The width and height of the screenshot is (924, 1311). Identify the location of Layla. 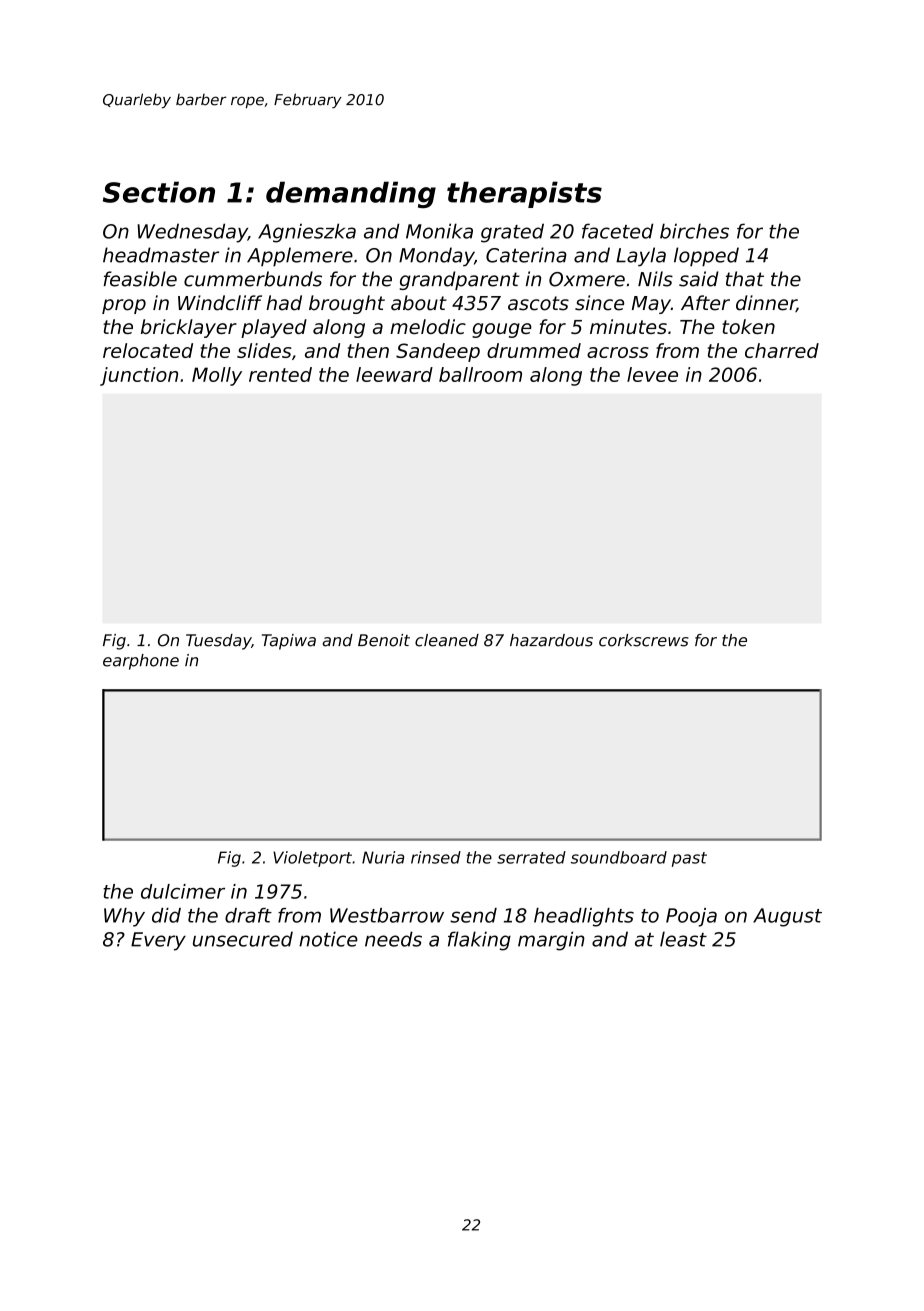
(641, 257).
